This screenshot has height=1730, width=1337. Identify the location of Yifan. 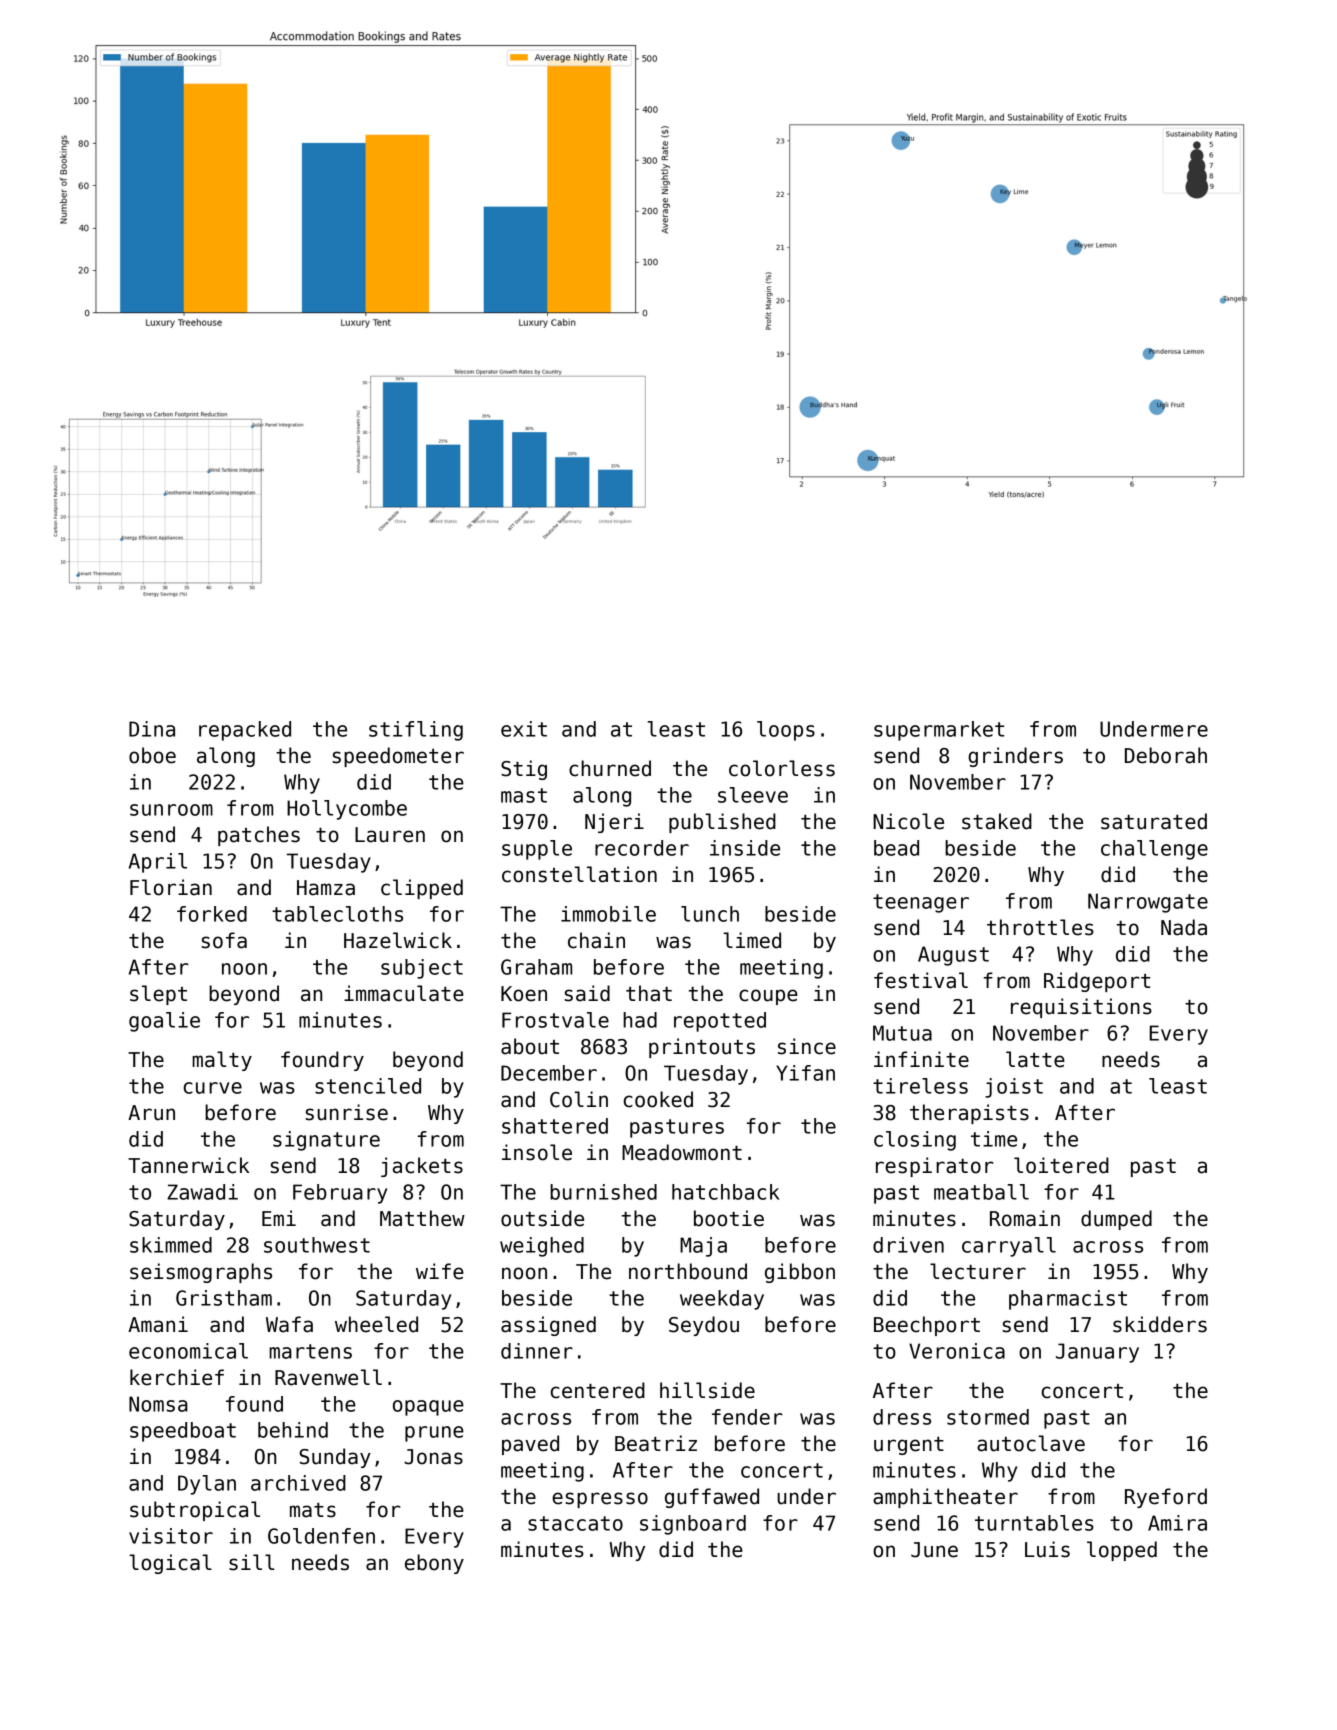
(805, 1073).
